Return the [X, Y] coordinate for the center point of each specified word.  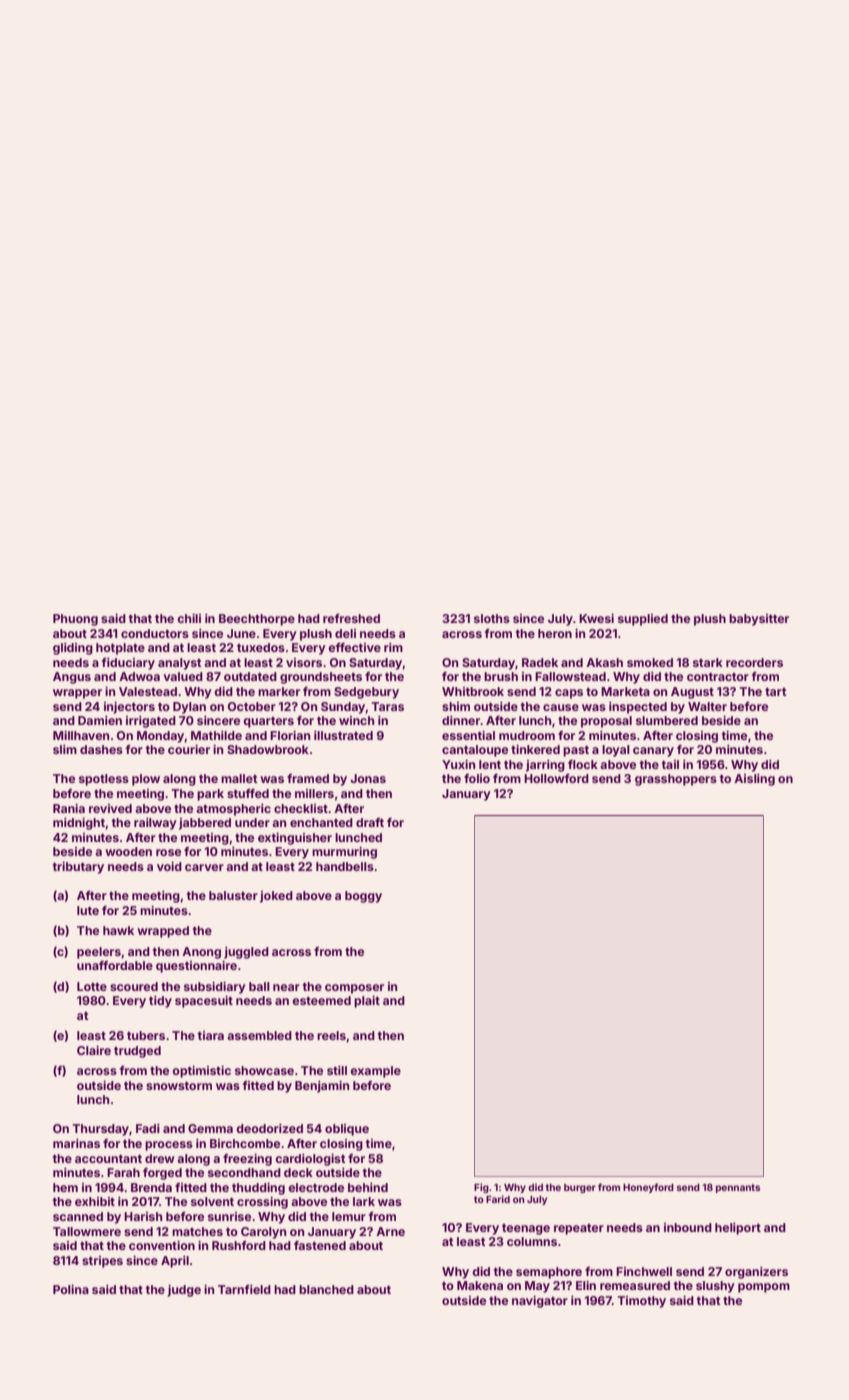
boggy [363, 897]
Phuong [75, 620]
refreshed [351, 618]
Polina [71, 1289]
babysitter [759, 620]
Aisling [754, 780]
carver [204, 867]
